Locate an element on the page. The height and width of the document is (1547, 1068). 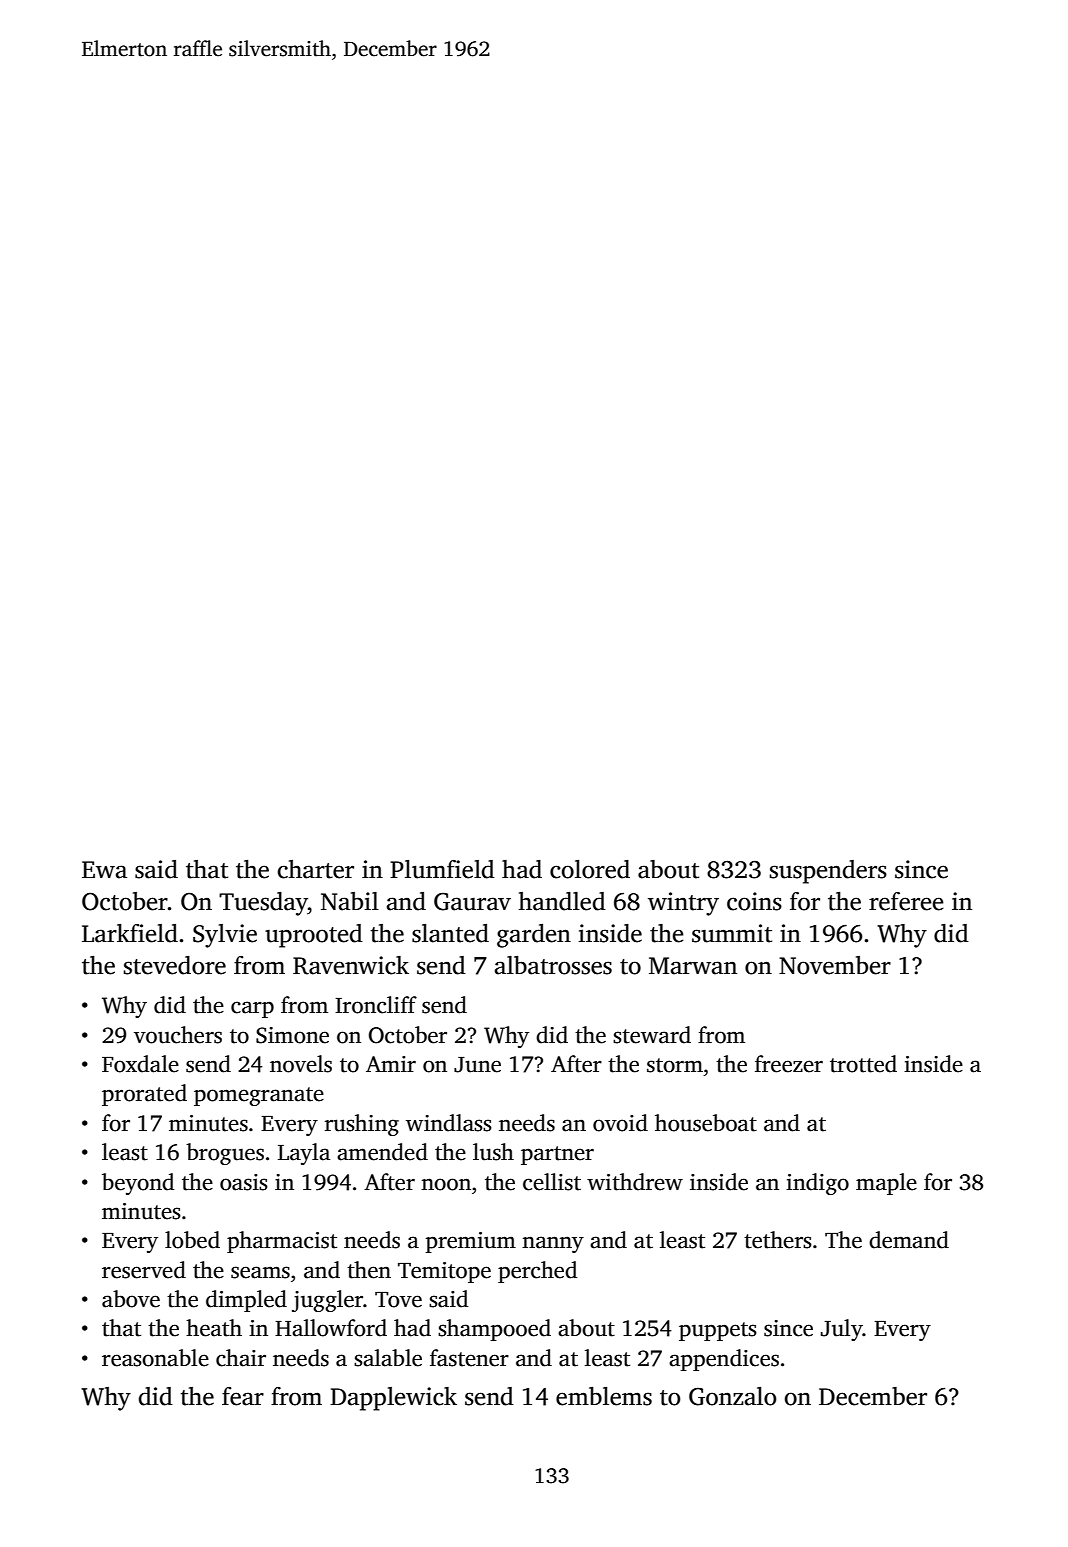
referee is located at coordinates (906, 901).
